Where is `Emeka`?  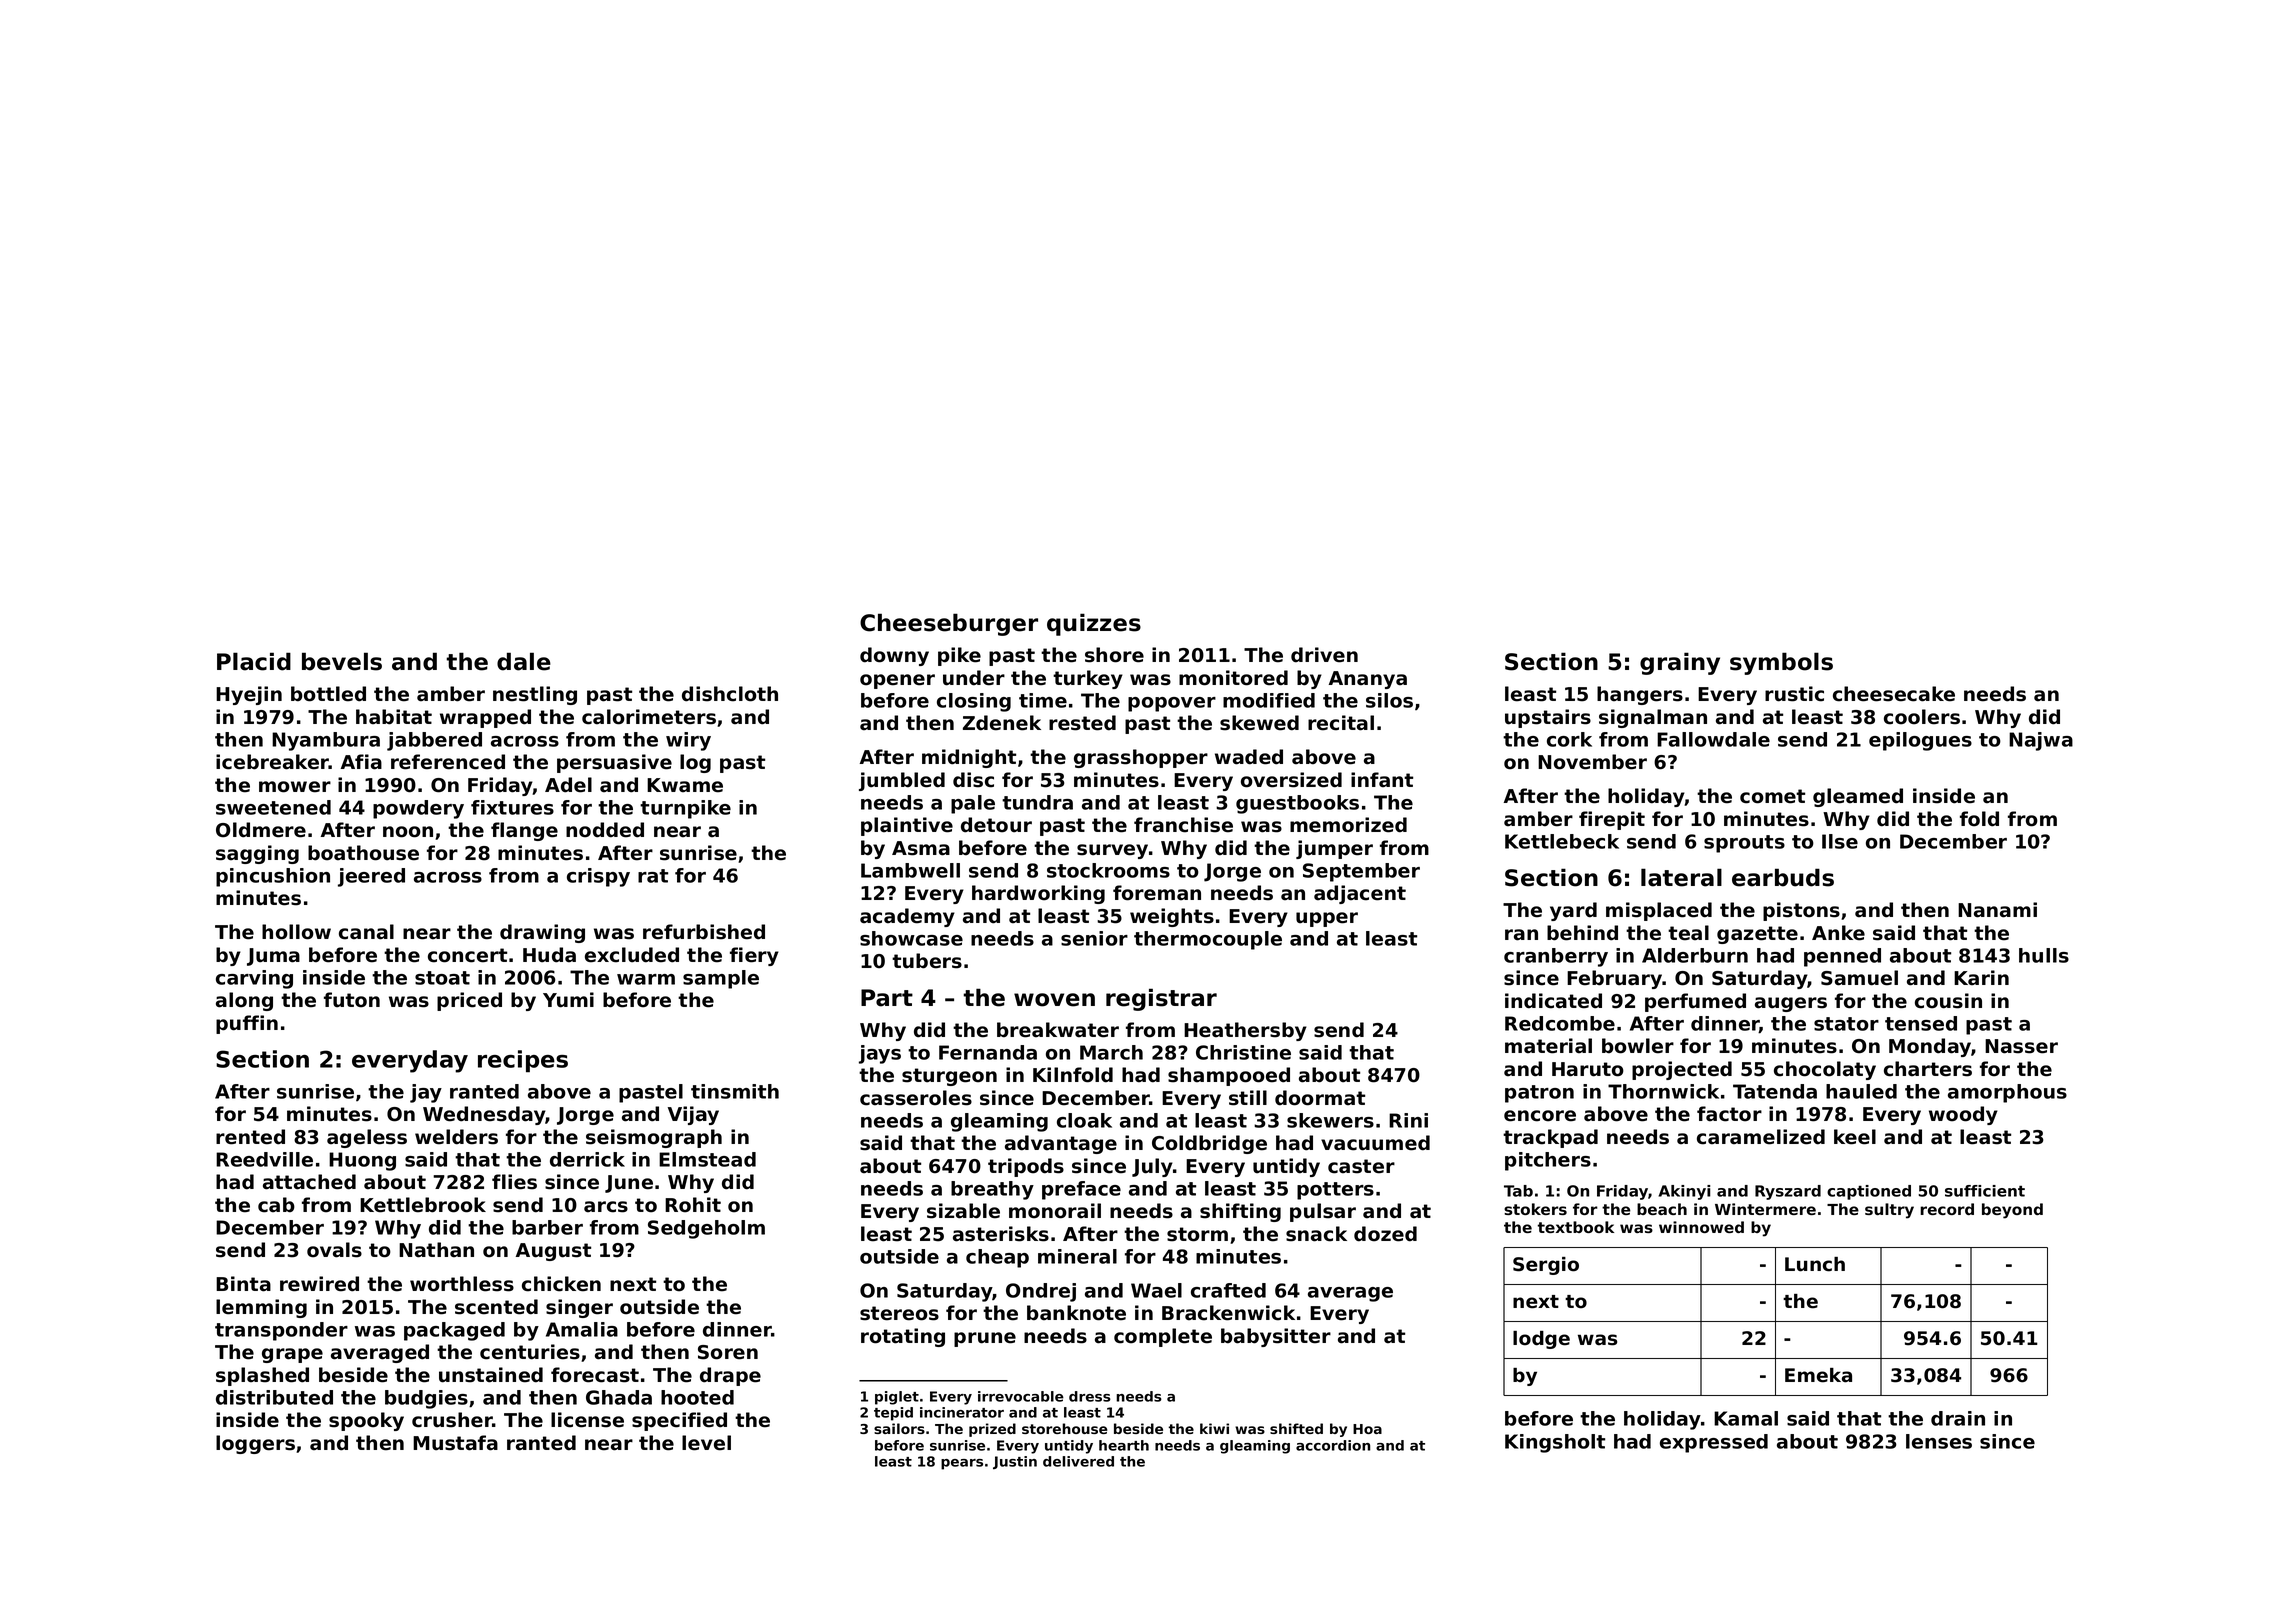
Emeka is located at coordinates (1818, 1375).
